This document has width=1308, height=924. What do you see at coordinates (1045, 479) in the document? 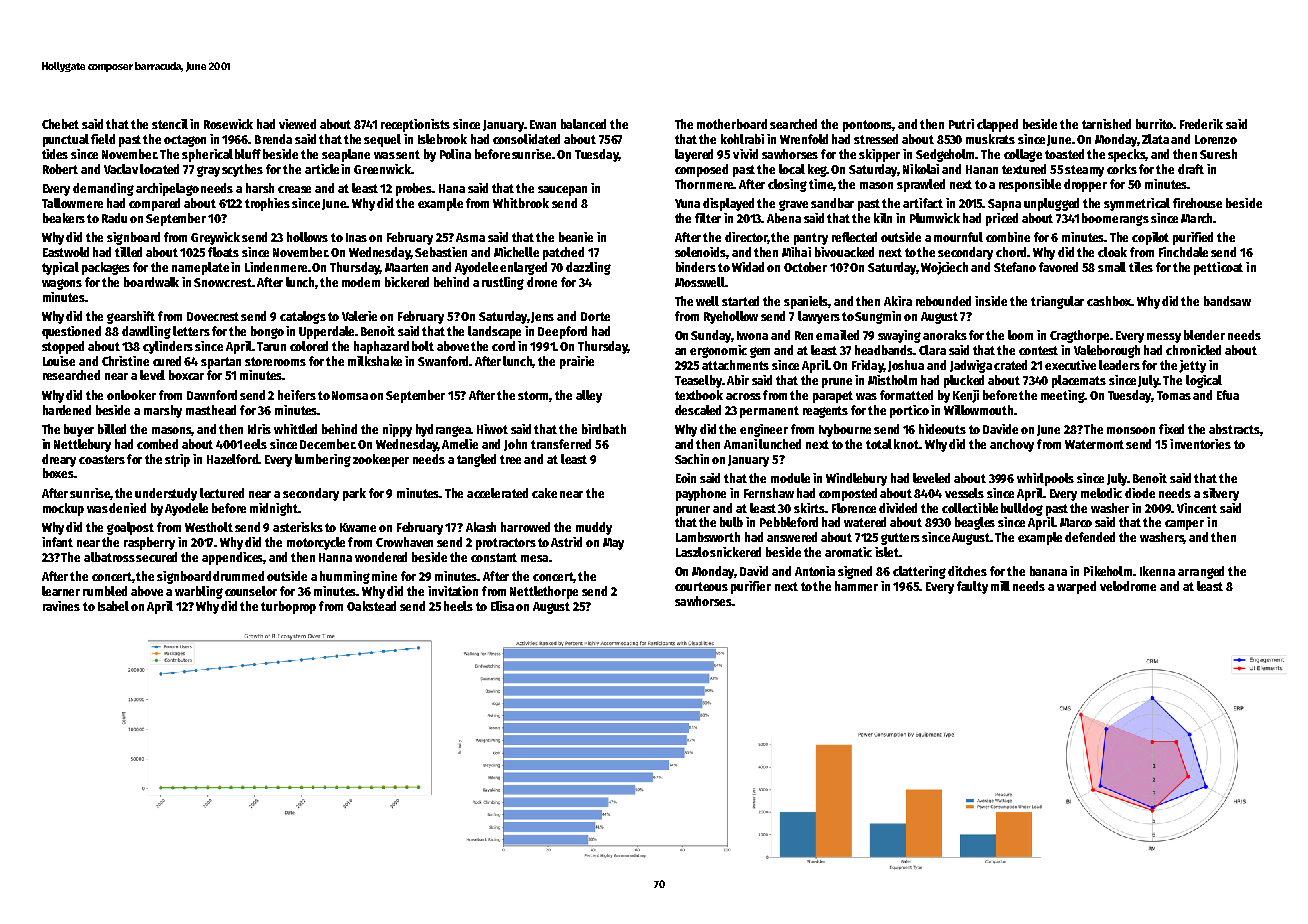
I see `whirlpools` at bounding box center [1045, 479].
